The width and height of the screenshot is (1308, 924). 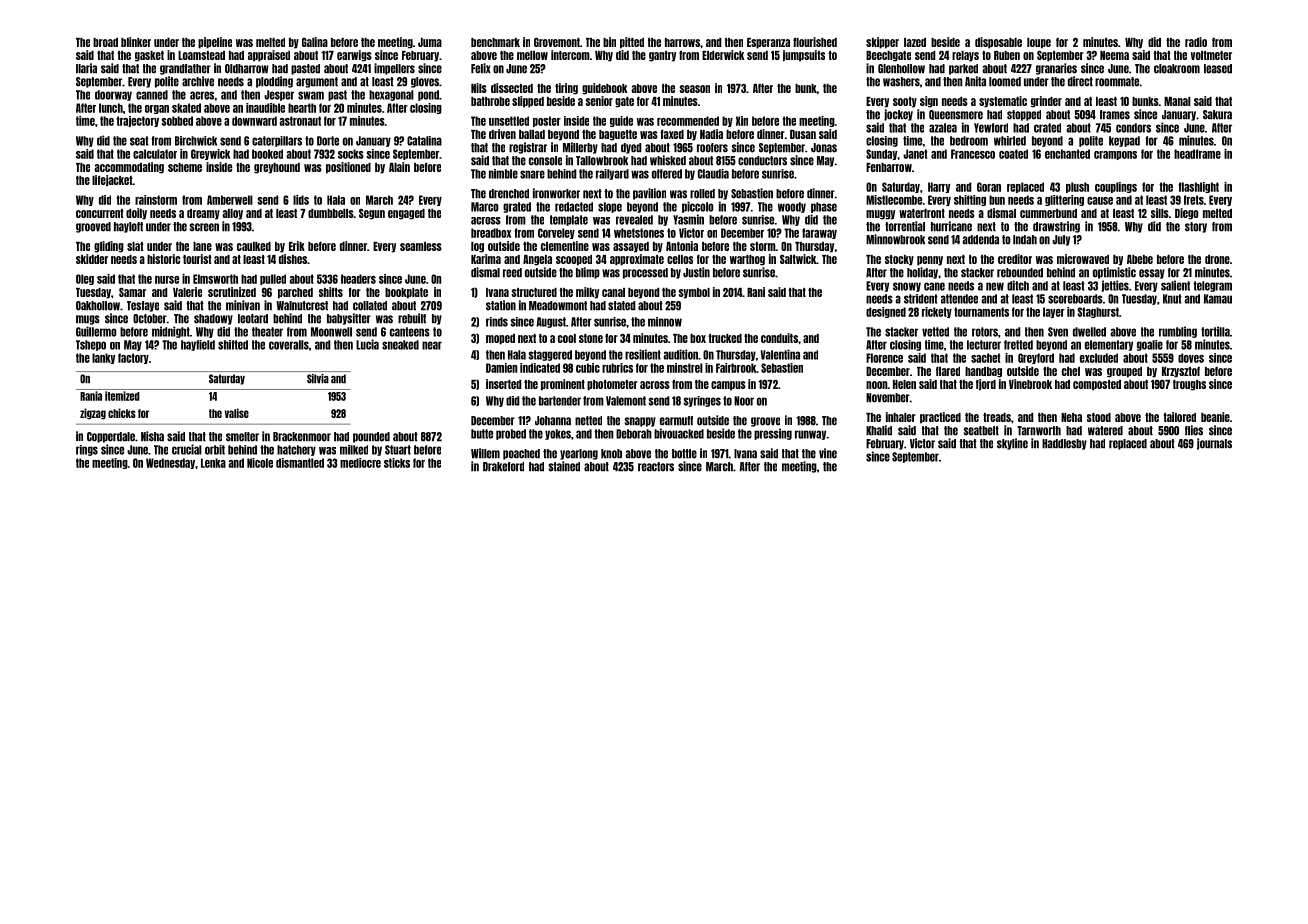 What do you see at coordinates (128, 227) in the screenshot?
I see `hayloft` at bounding box center [128, 227].
